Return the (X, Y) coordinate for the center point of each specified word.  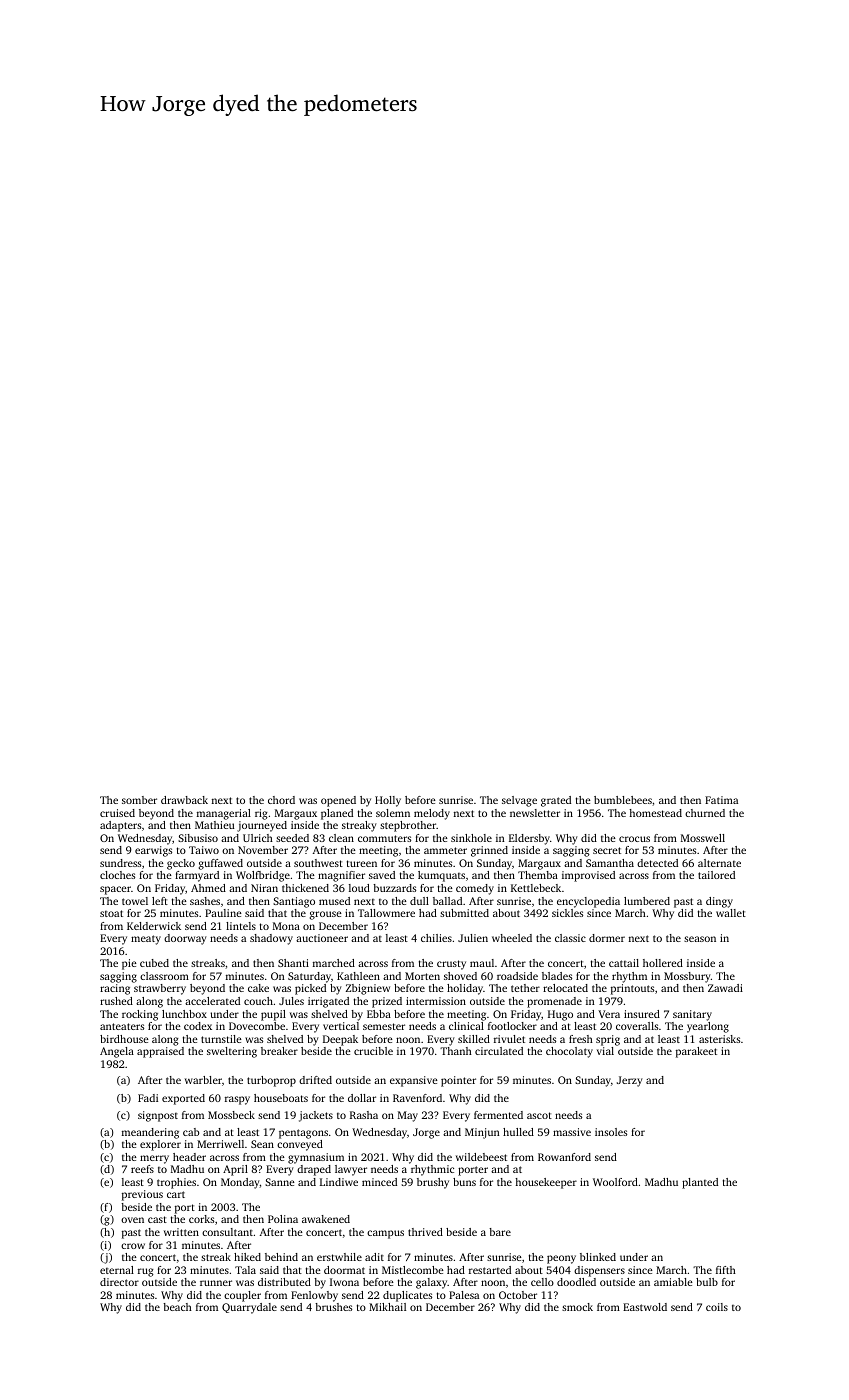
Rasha (364, 1115)
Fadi (148, 1098)
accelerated (212, 1001)
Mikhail (387, 1307)
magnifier (341, 876)
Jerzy (630, 1081)
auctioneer (322, 938)
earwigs (153, 851)
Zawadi (725, 988)
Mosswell (703, 838)
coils (717, 1307)
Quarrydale (249, 1308)
